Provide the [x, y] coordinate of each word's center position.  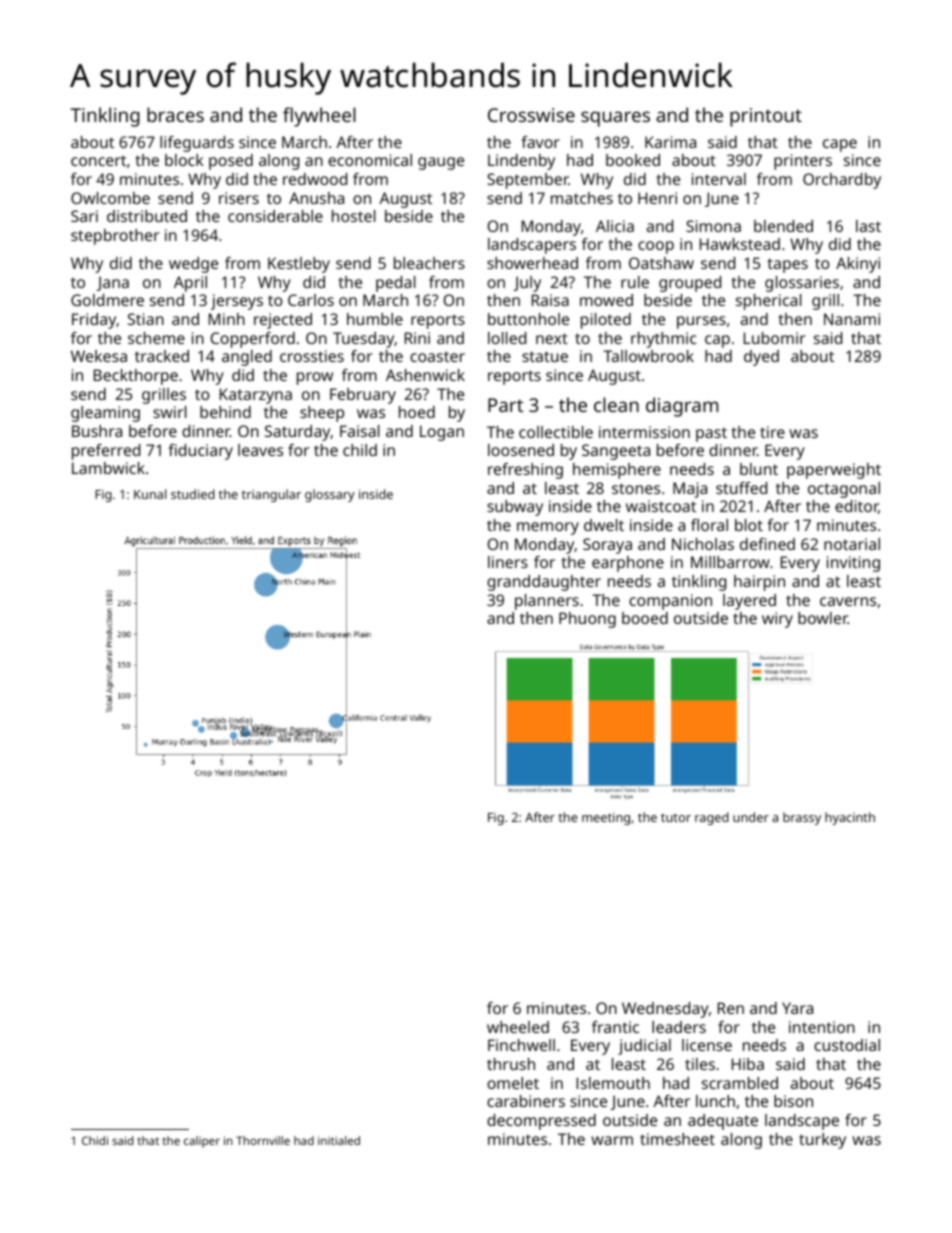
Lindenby [521, 162]
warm [612, 1140]
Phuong [587, 620]
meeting [606, 818]
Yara [797, 1008]
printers [803, 162]
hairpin [759, 583]
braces [175, 114]
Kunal [150, 494]
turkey [822, 1141]
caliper [202, 1142]
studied [193, 494]
